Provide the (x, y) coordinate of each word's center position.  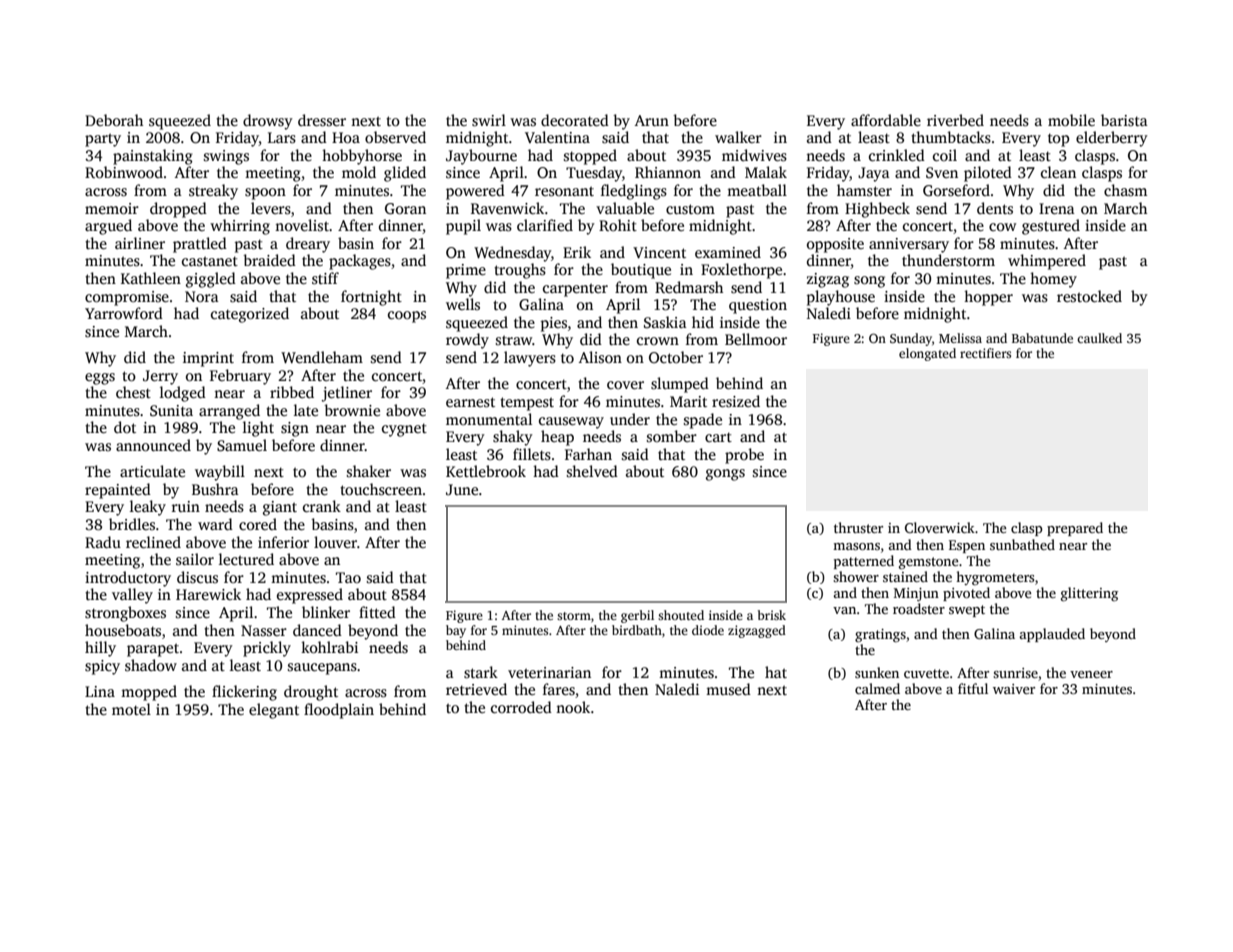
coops (407, 317)
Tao (348, 577)
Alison (600, 357)
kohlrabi (329, 647)
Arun (652, 120)
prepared (1075, 529)
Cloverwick (940, 527)
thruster (858, 527)
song (869, 282)
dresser (322, 120)
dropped (178, 210)
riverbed (955, 120)
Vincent (659, 252)
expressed (310, 596)
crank (322, 506)
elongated (927, 354)
